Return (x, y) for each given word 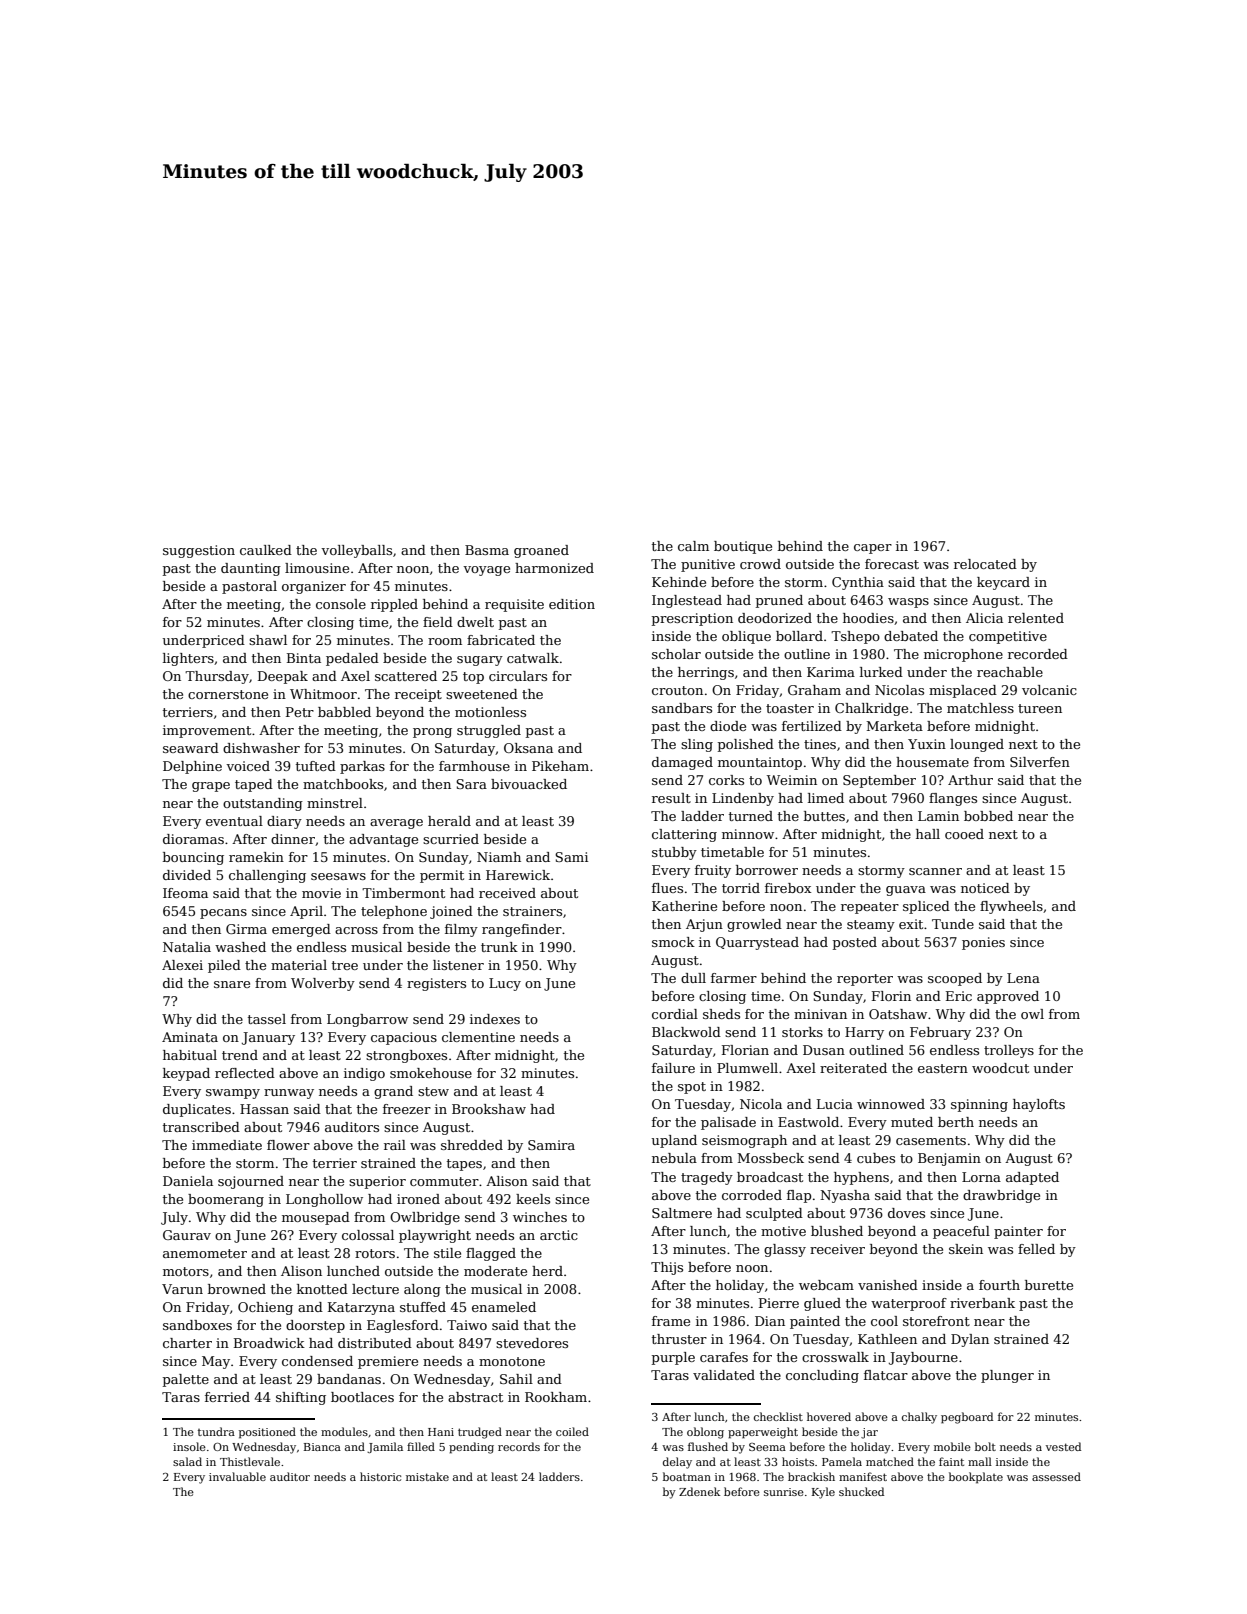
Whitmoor (323, 694)
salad (187, 1461)
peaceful (961, 1232)
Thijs (667, 1268)
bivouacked (529, 784)
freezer (407, 1109)
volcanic (1049, 690)
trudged (480, 1433)
